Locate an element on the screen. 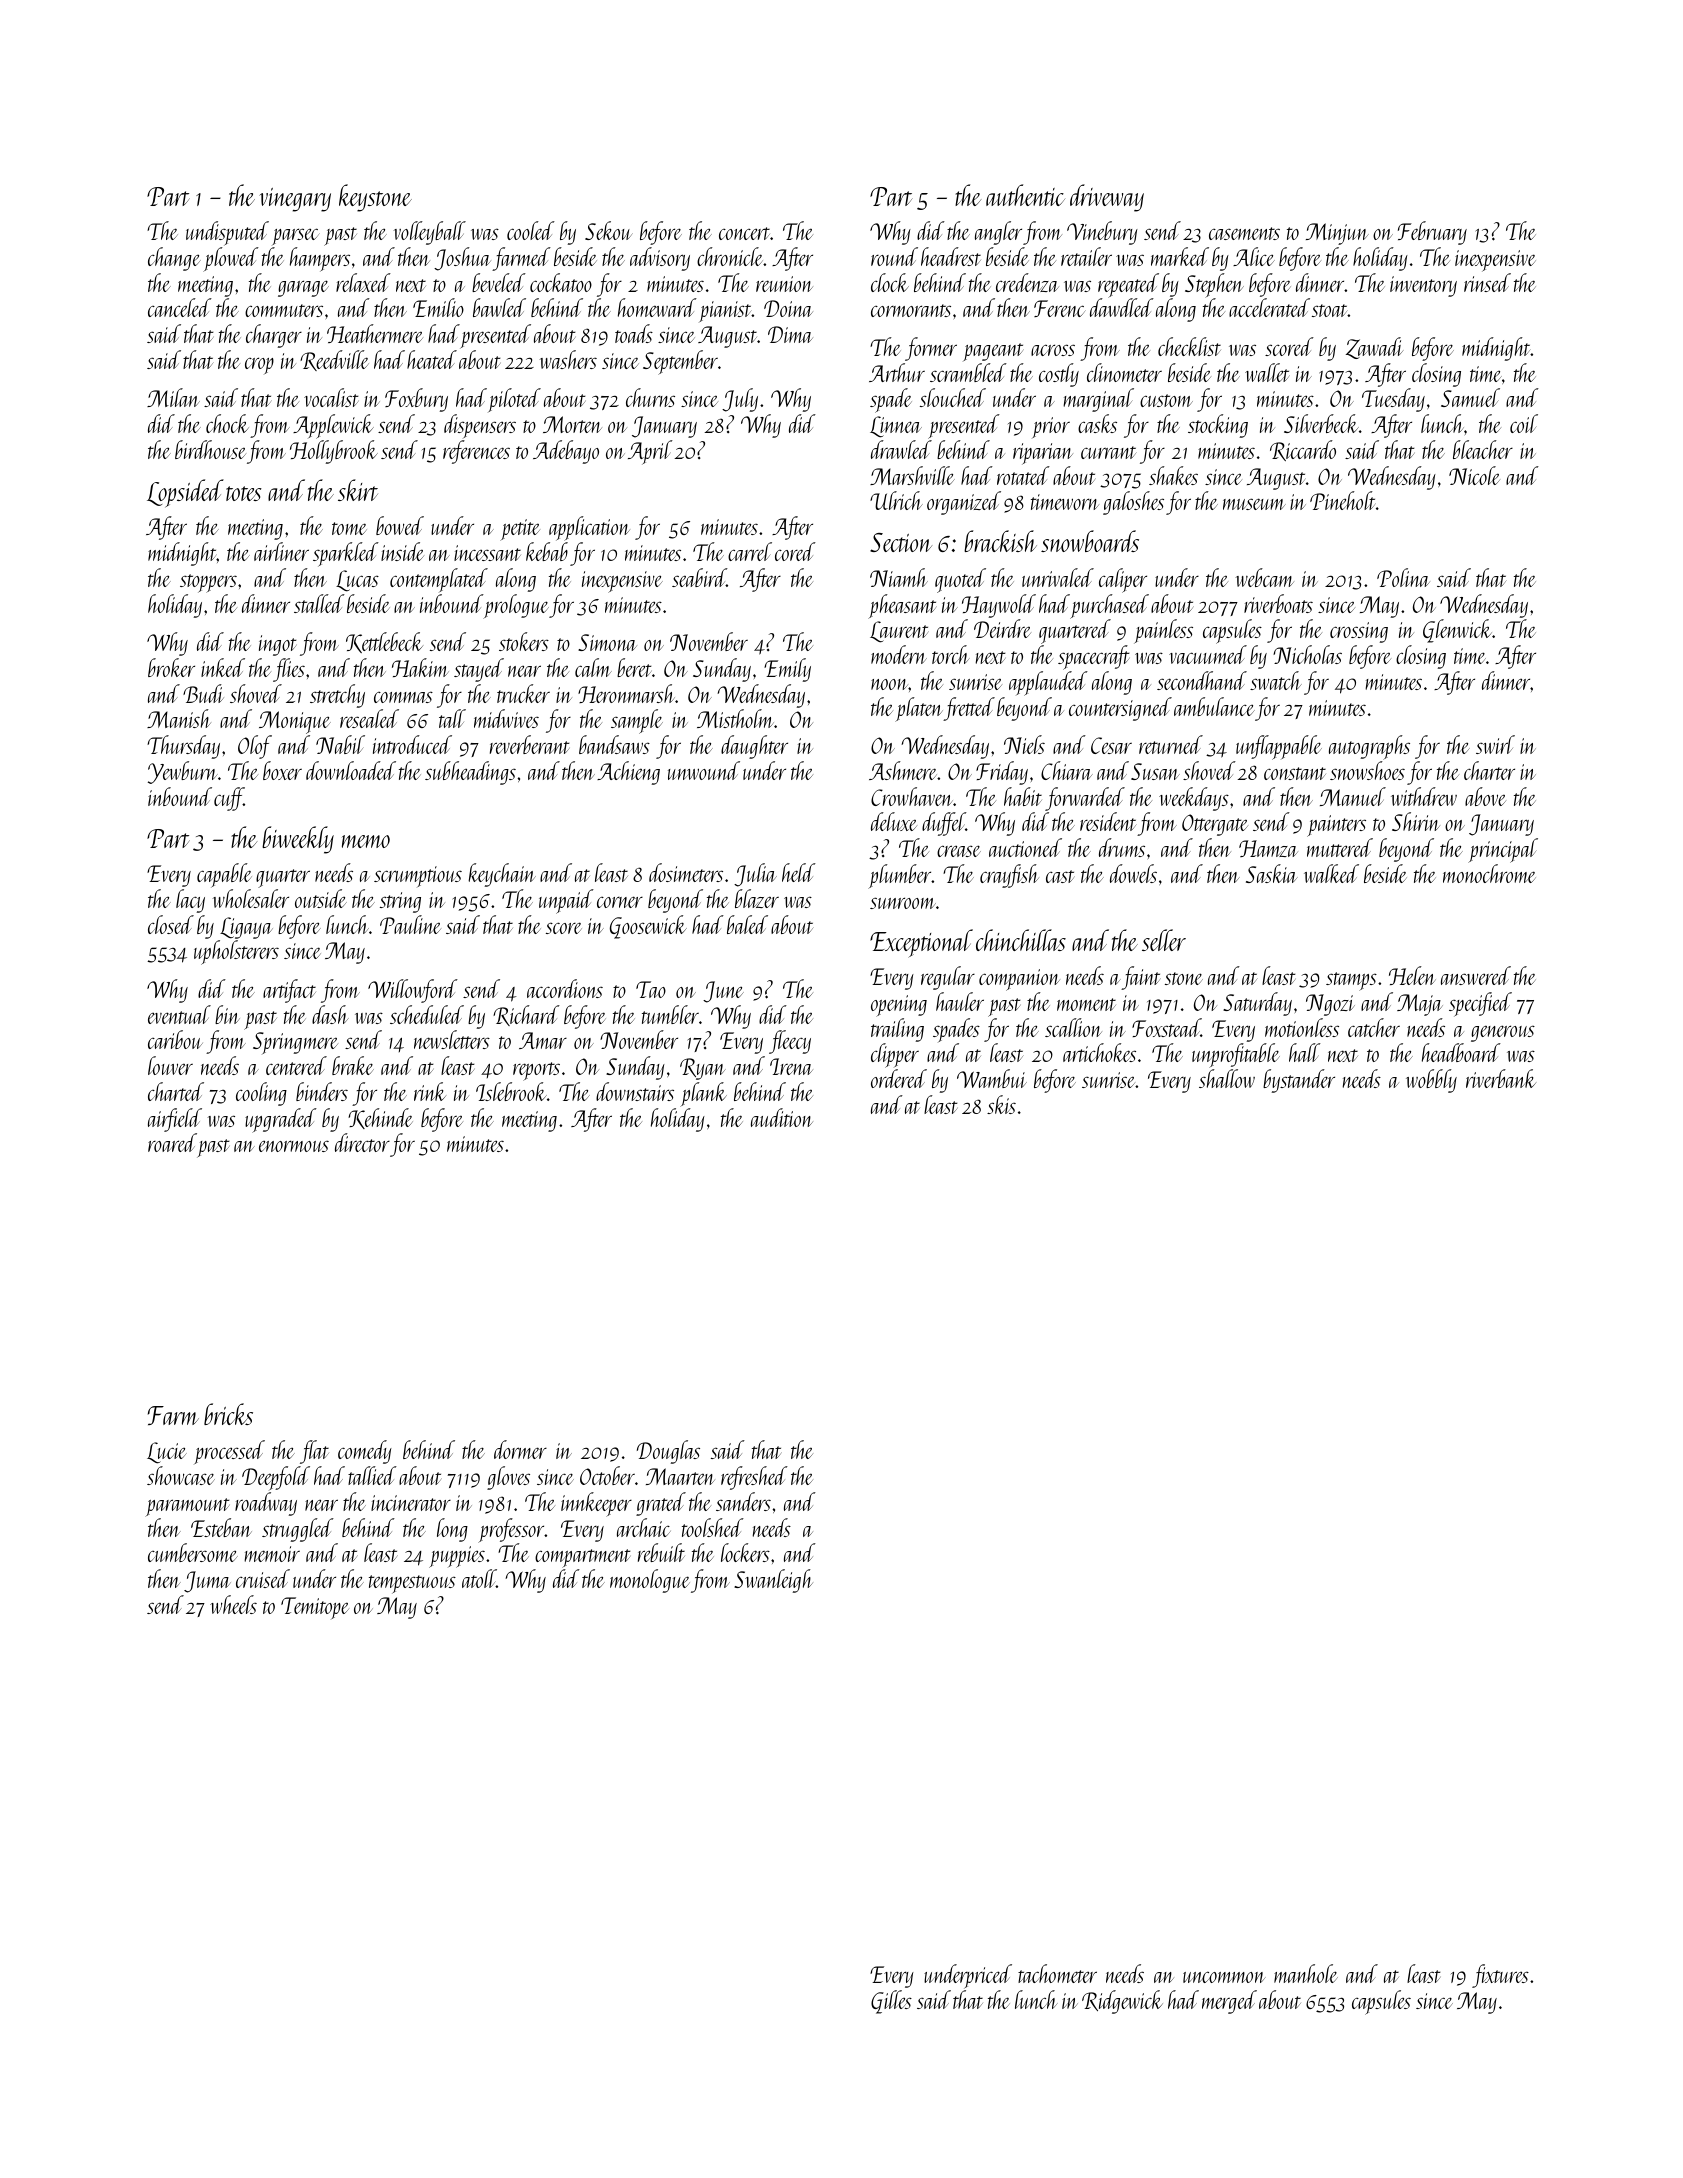 This screenshot has height=2178, width=1683. inventory is located at coordinates (1423, 286).
